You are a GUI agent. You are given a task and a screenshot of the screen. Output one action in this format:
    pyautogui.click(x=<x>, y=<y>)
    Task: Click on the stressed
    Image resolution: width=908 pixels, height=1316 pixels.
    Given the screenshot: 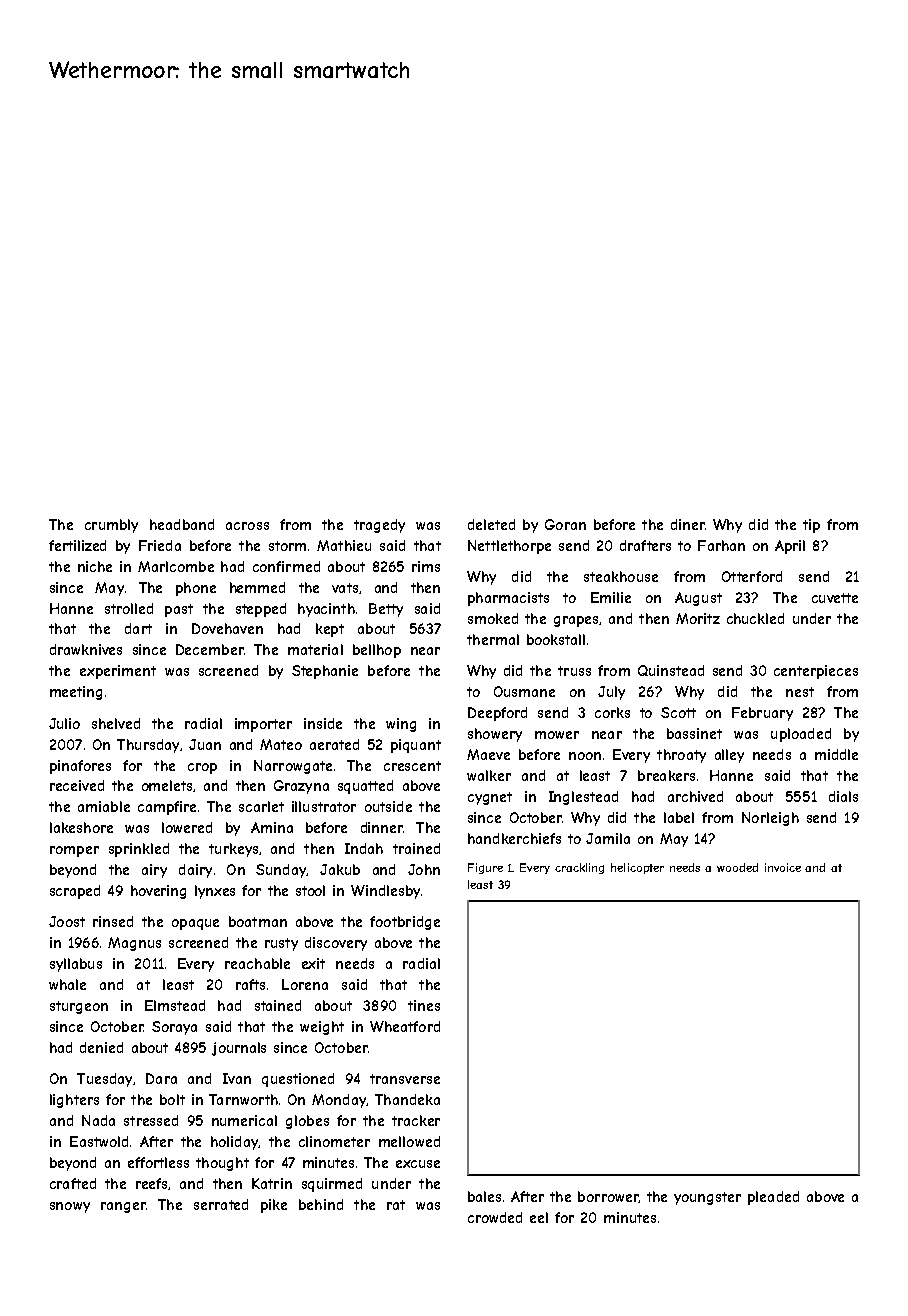 What is the action you would take?
    pyautogui.click(x=151, y=1120)
